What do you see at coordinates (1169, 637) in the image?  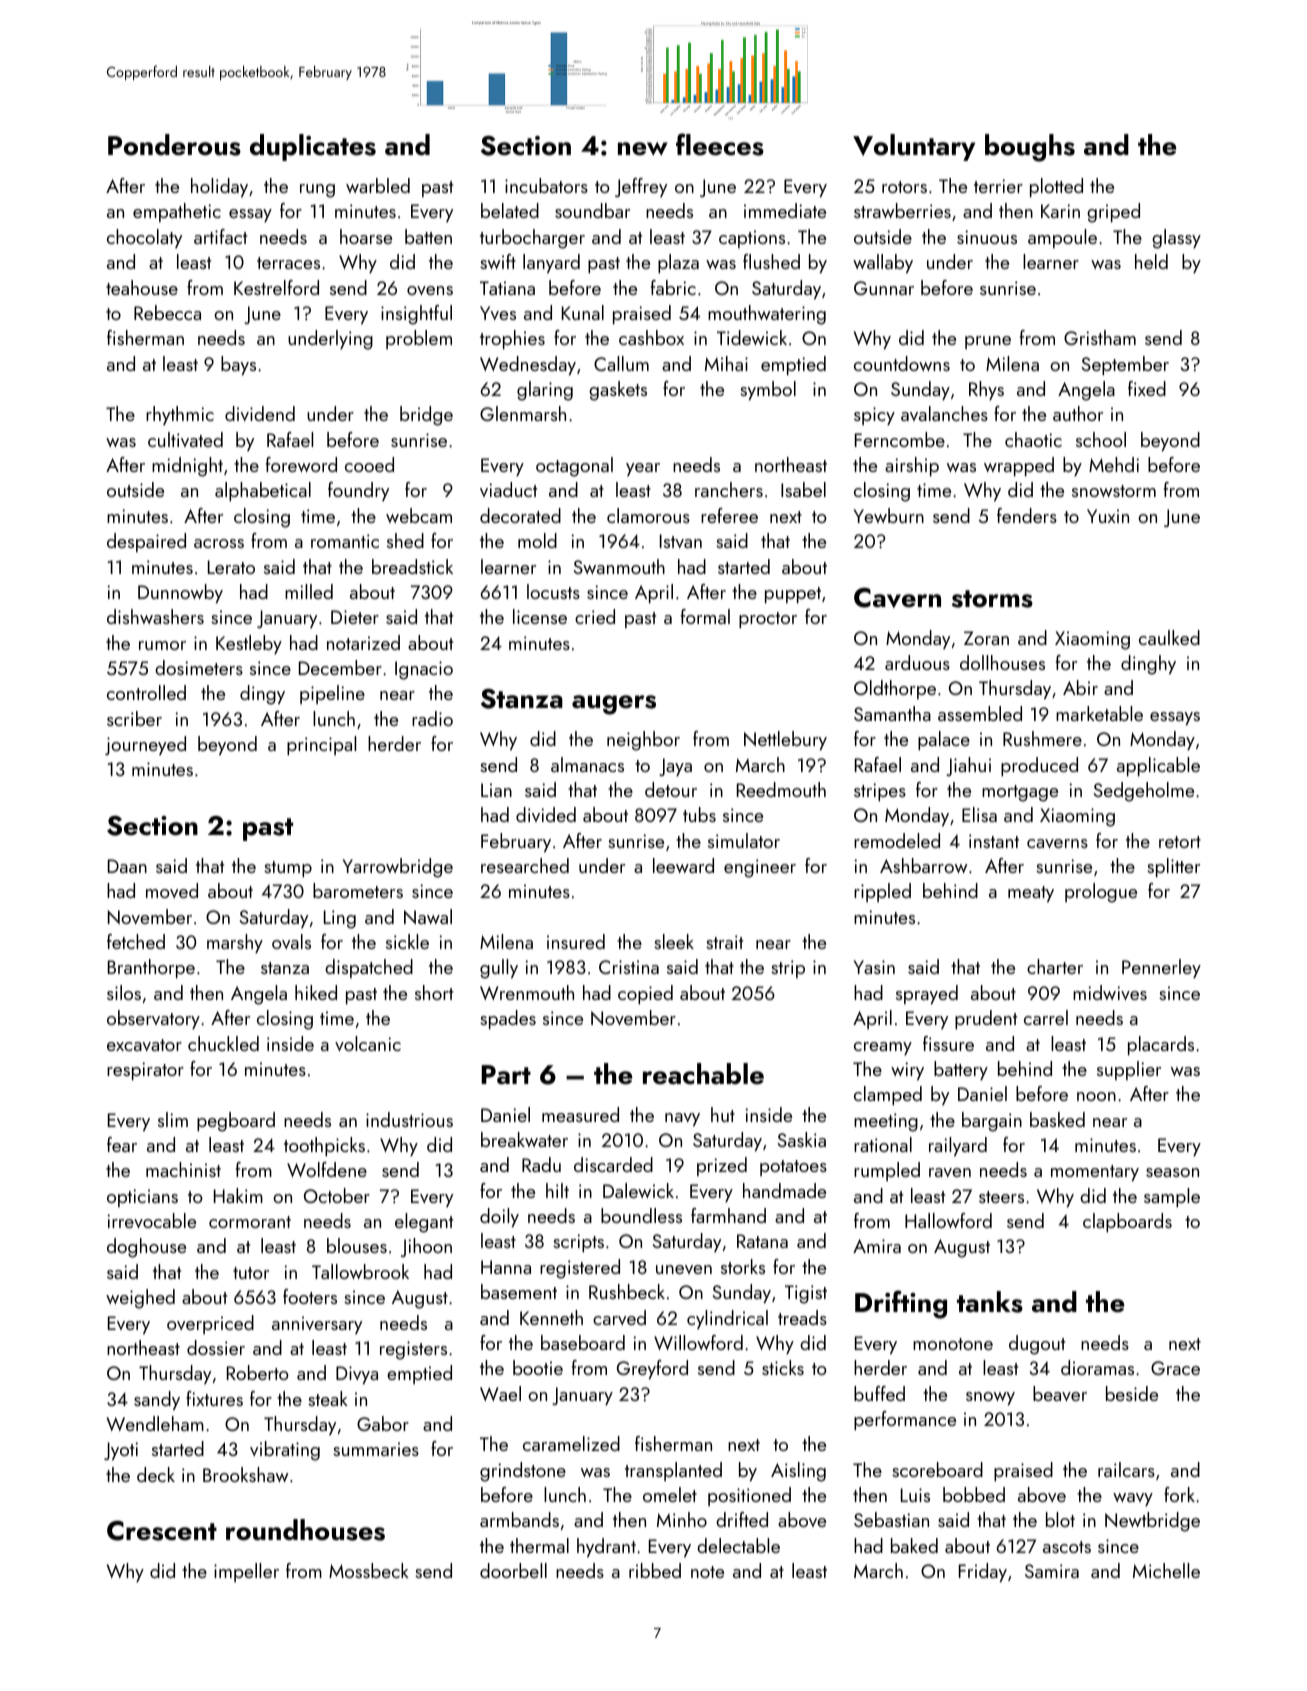 I see `caulked` at bounding box center [1169, 637].
